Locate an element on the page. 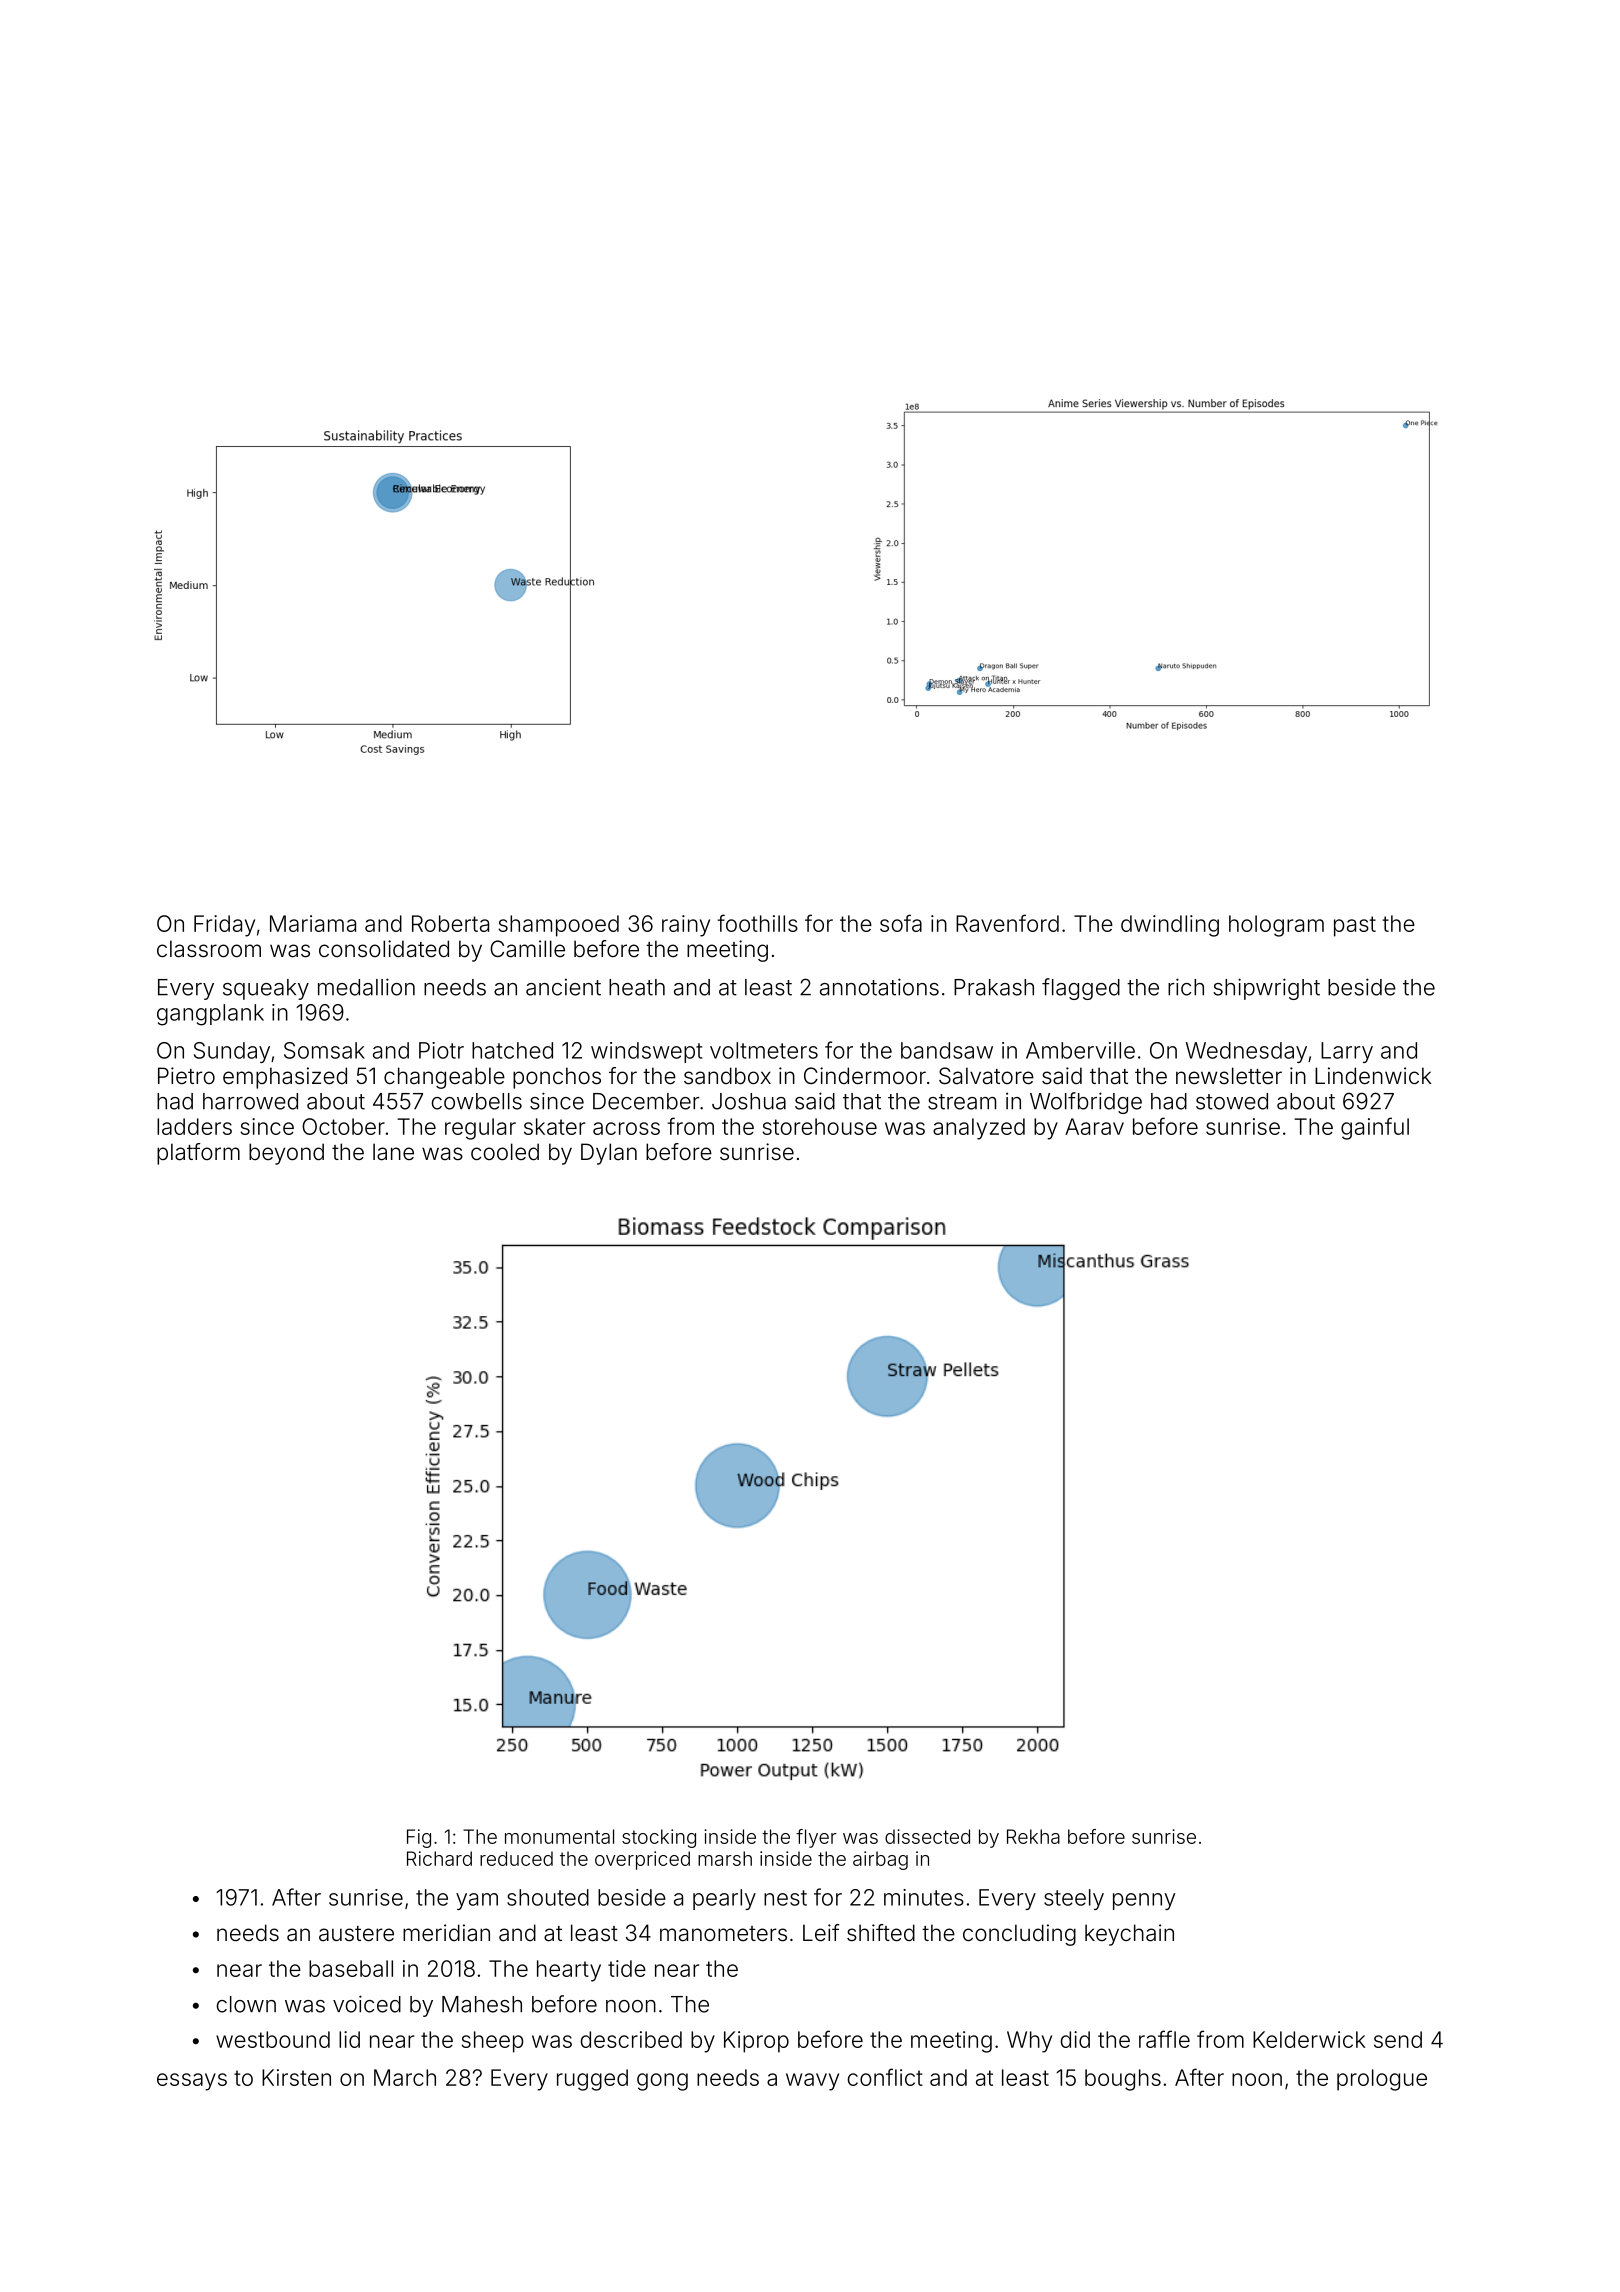  Cindermoor is located at coordinates (865, 1076).
